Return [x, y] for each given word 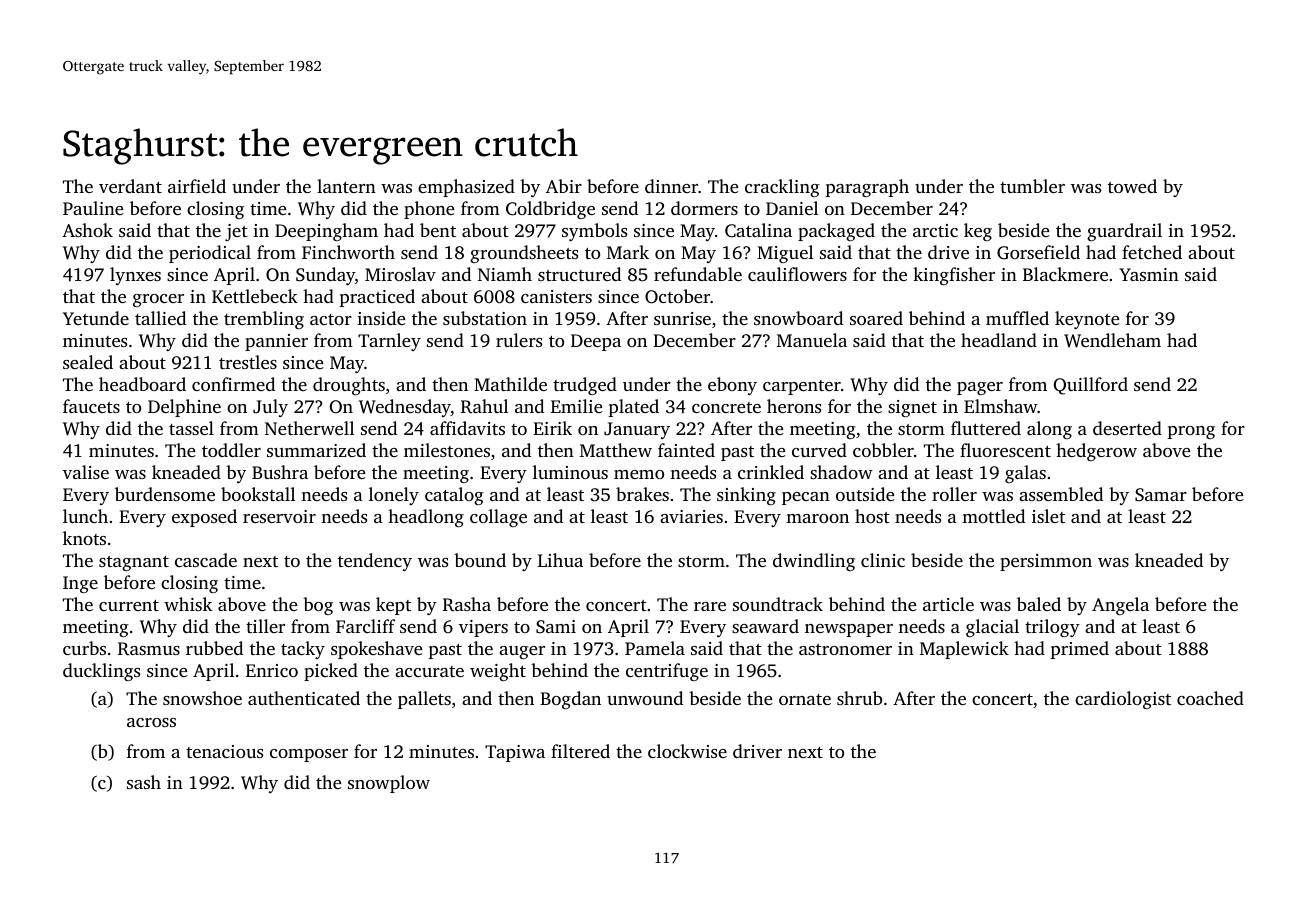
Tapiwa [515, 753]
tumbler [1032, 186]
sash [144, 782]
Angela [1120, 606]
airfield [197, 186]
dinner [671, 186]
